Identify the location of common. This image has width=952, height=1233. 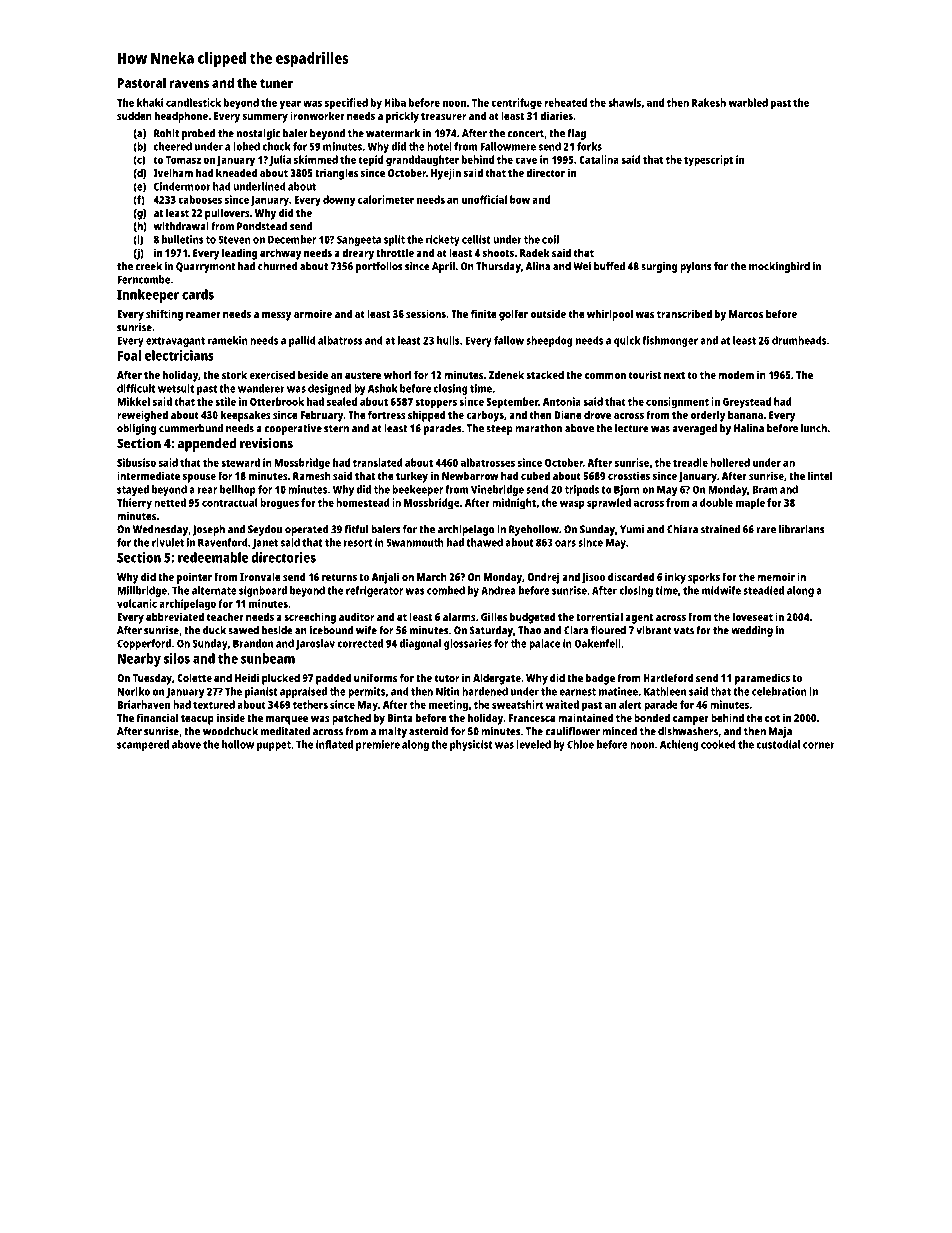
(605, 376).
